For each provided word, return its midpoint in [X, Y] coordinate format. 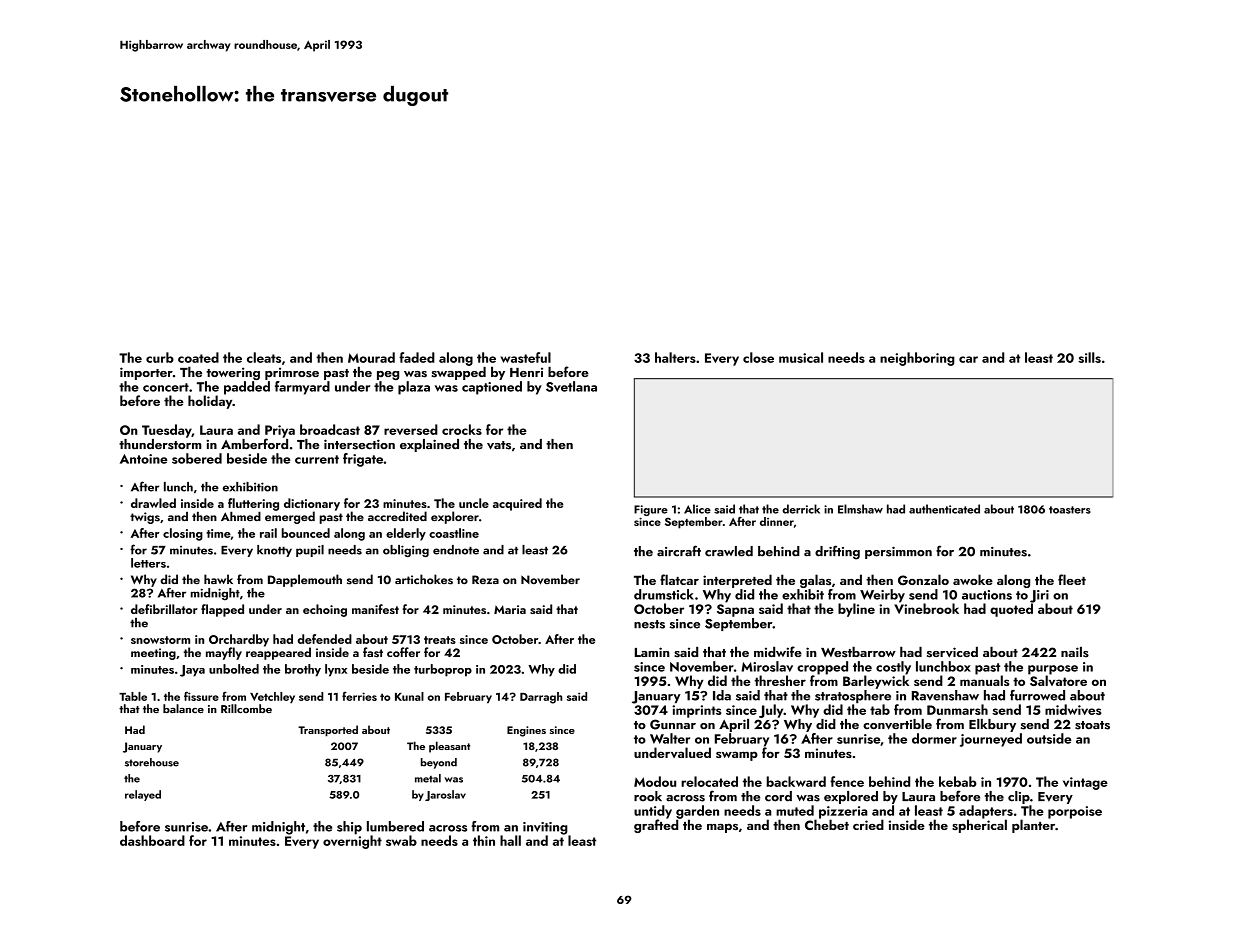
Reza [485, 579]
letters [148, 563]
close [758, 357]
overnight [352, 842]
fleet [1072, 579]
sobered [197, 458]
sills [1089, 357]
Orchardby [239, 640]
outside [1049, 738]
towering [233, 373]
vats [499, 445]
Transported [328, 731]
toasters [1070, 510]
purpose [1053, 670]
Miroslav [767, 666]
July [771, 711]
